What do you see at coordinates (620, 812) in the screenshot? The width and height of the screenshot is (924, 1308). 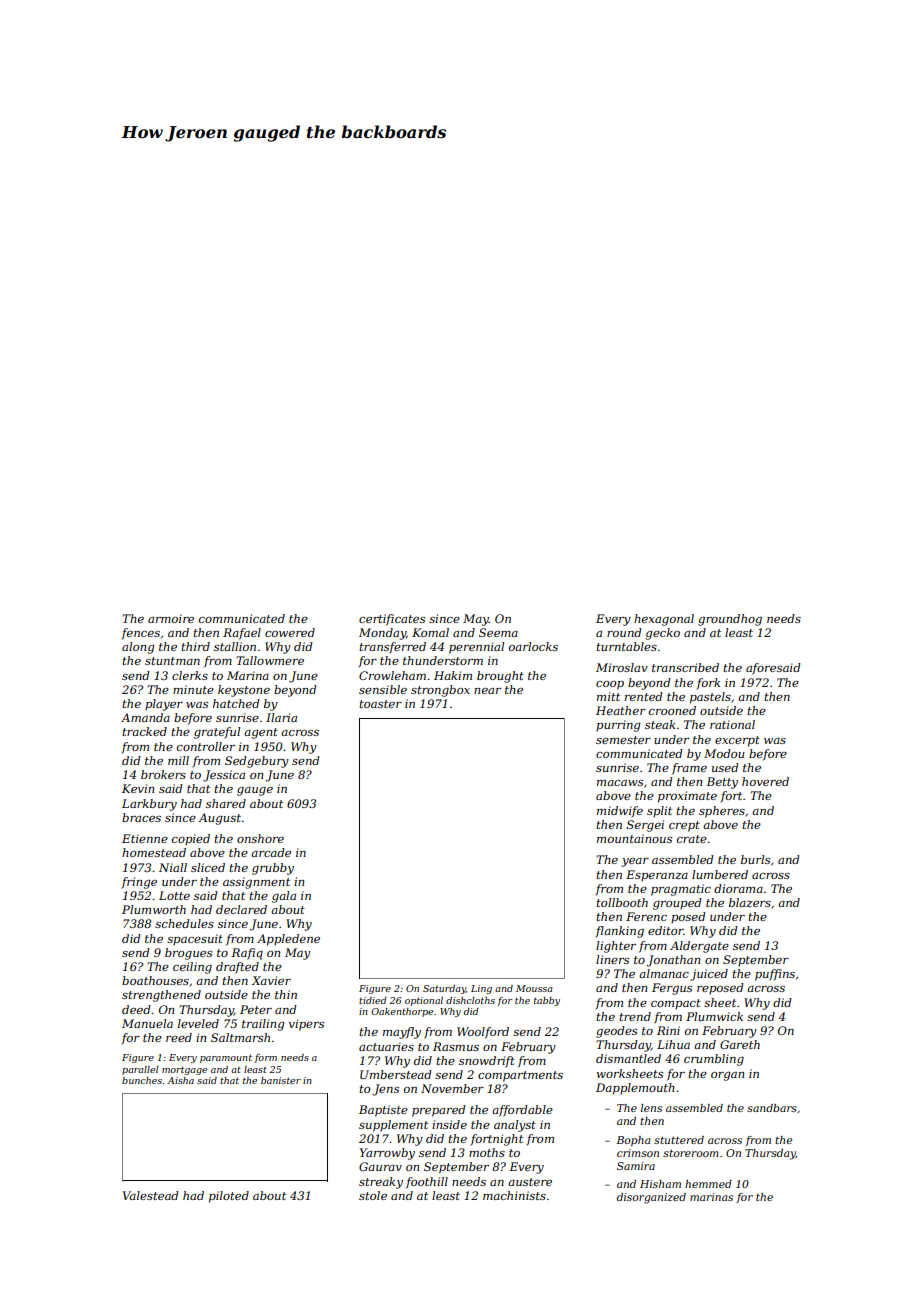 I see `midwife` at bounding box center [620, 812].
